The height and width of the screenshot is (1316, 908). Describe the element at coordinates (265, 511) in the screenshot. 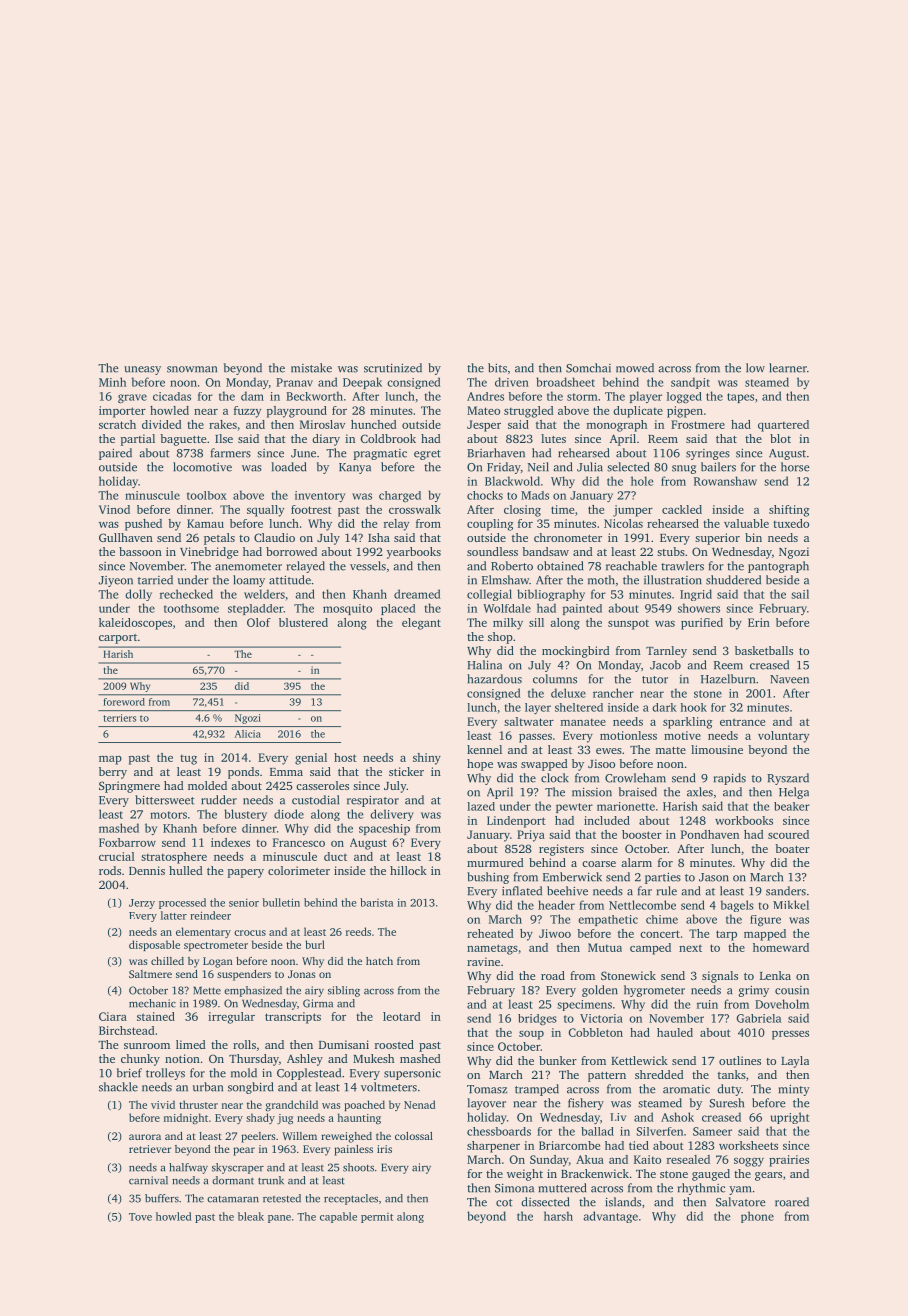

I see `squally` at that location.
